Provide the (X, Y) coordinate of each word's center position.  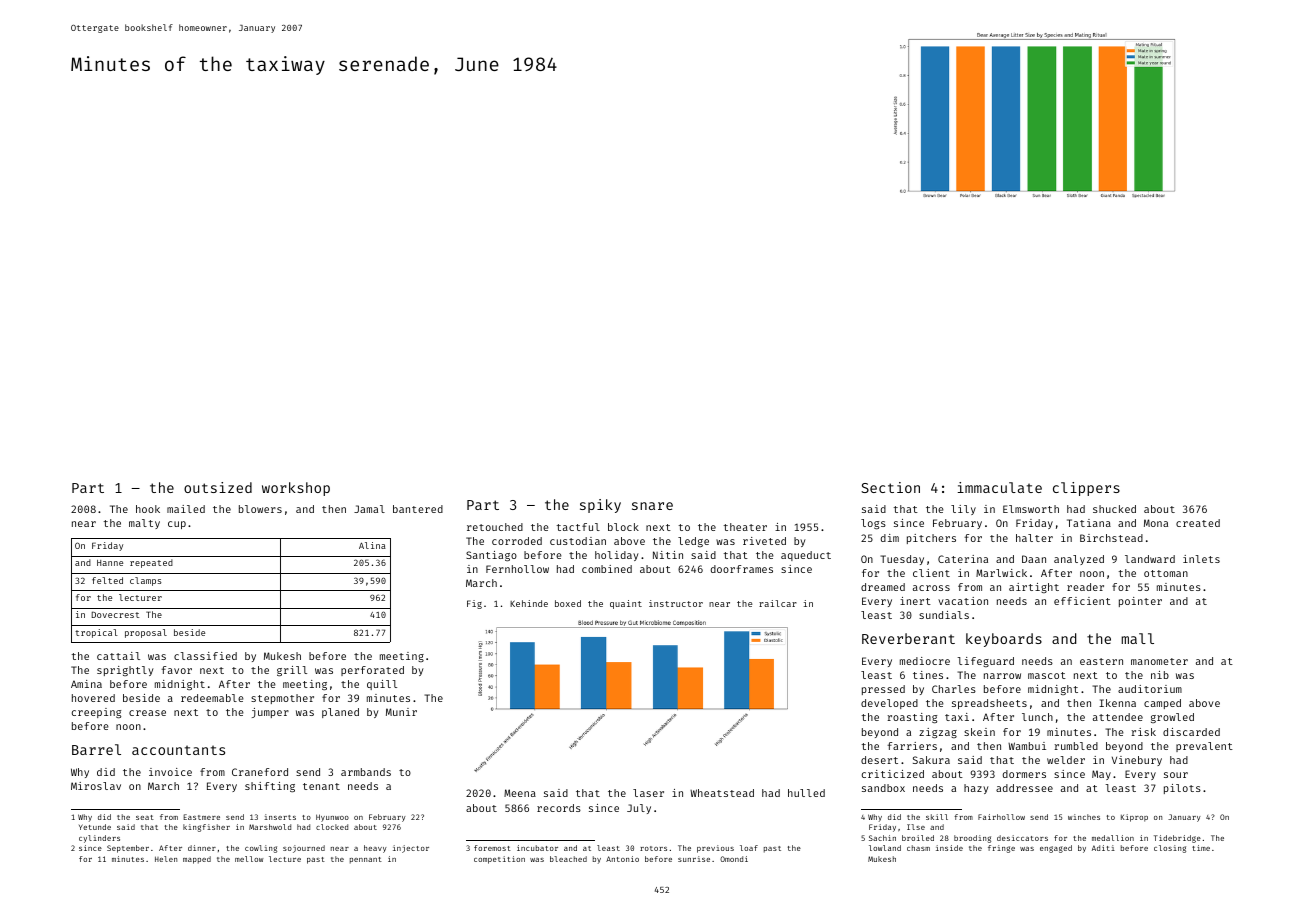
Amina (86, 684)
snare (652, 506)
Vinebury (1137, 761)
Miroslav (96, 786)
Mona (1156, 523)
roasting (912, 718)
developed (889, 704)
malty (144, 524)
